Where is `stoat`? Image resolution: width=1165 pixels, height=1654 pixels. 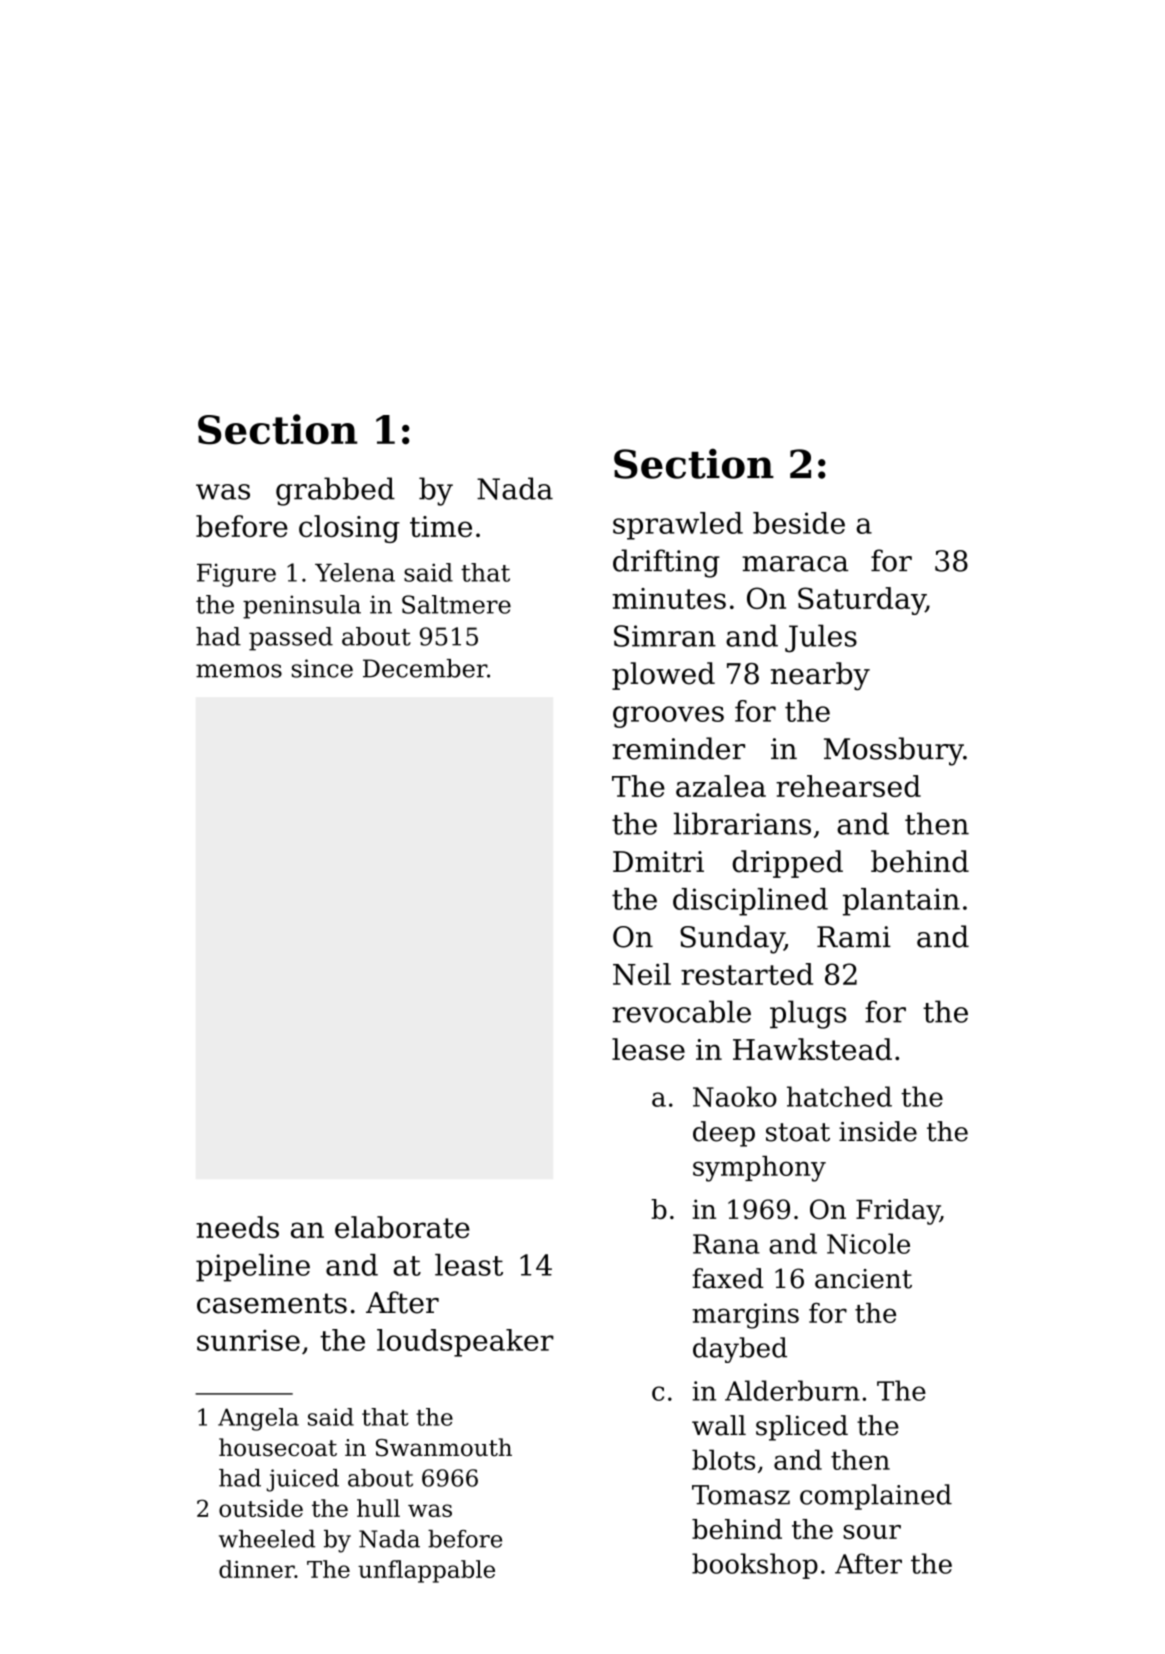 stoat is located at coordinates (798, 1132).
